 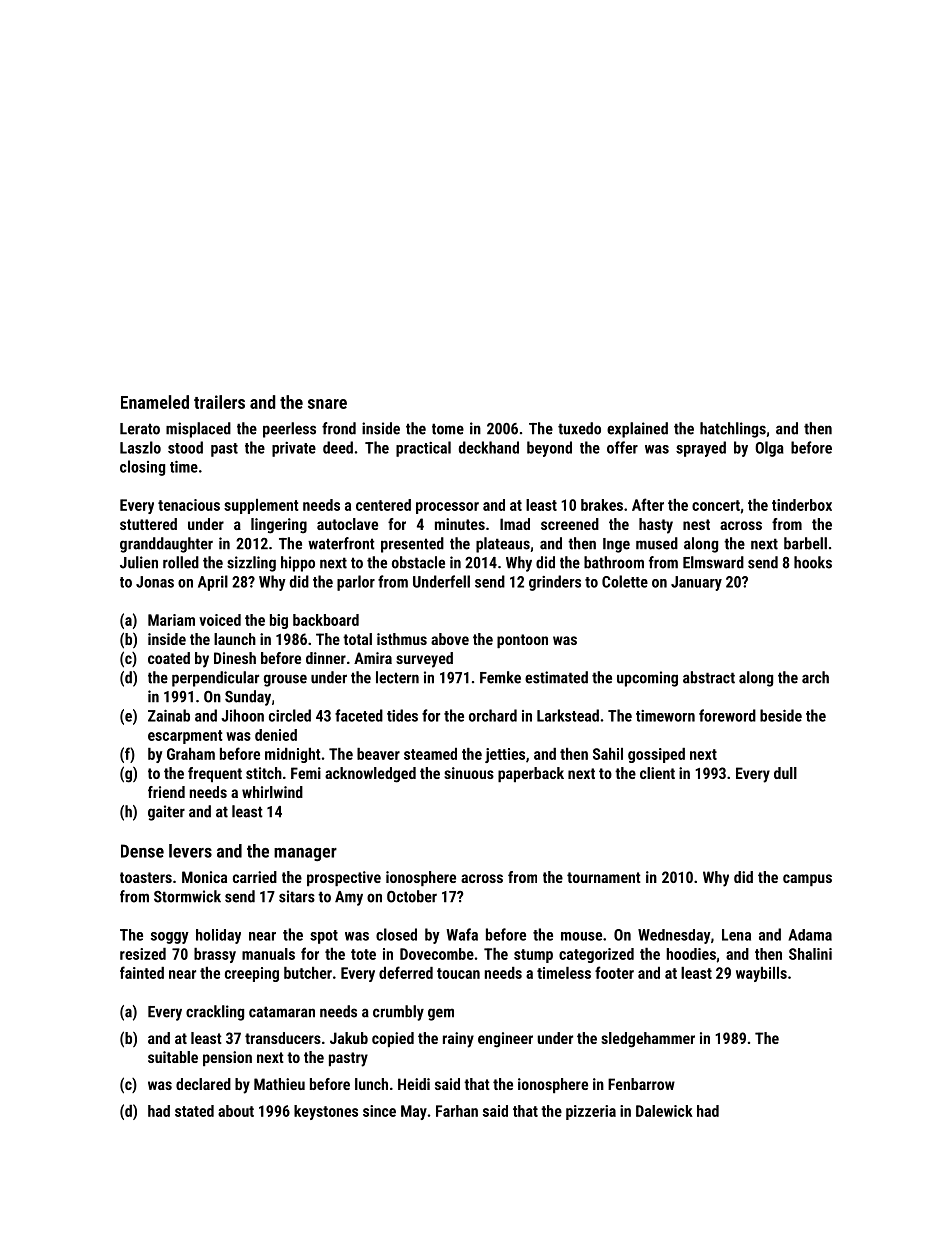 What do you see at coordinates (815, 677) in the screenshot?
I see `arch` at bounding box center [815, 677].
